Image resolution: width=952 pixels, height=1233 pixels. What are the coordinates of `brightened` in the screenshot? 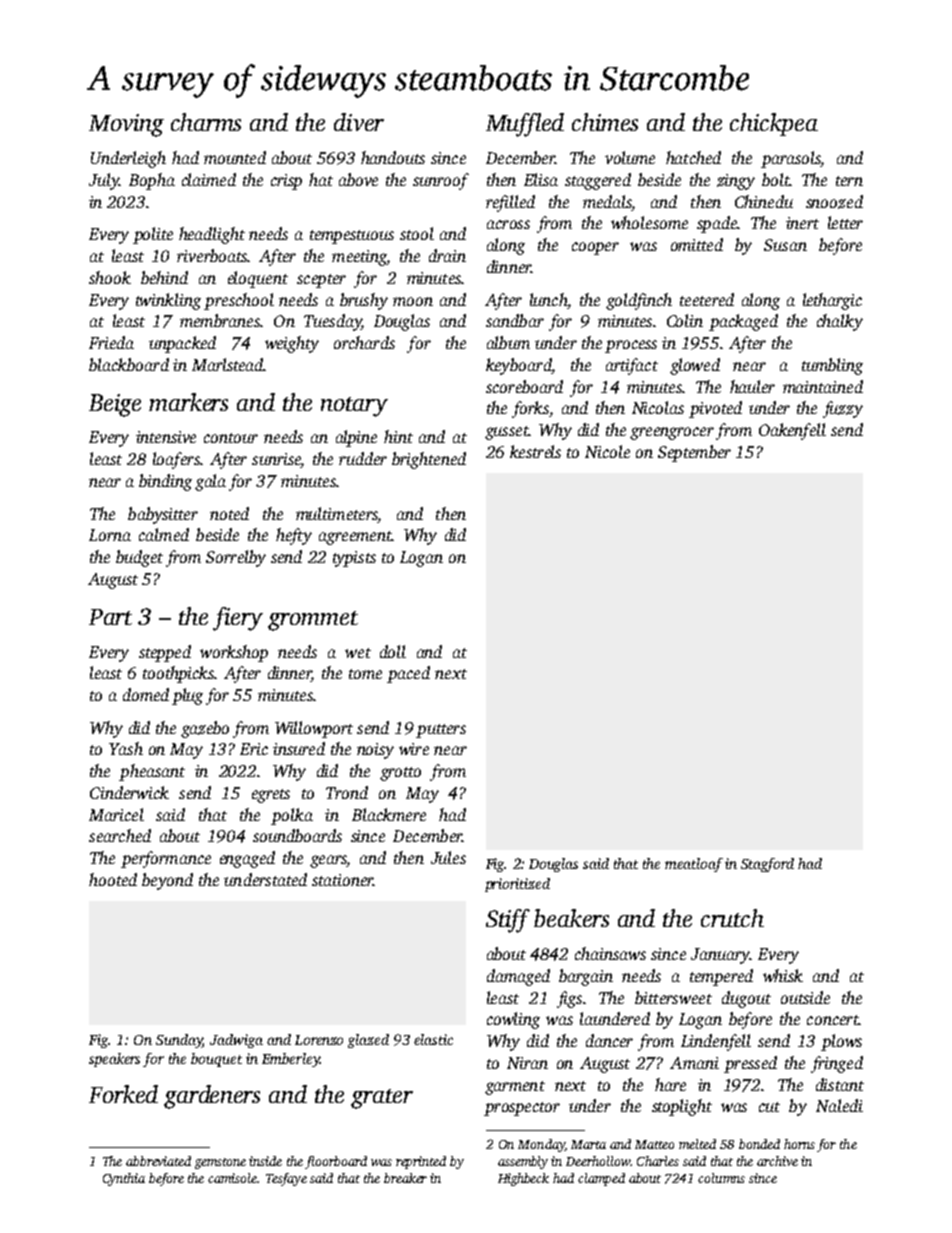 It's located at (429, 460).
